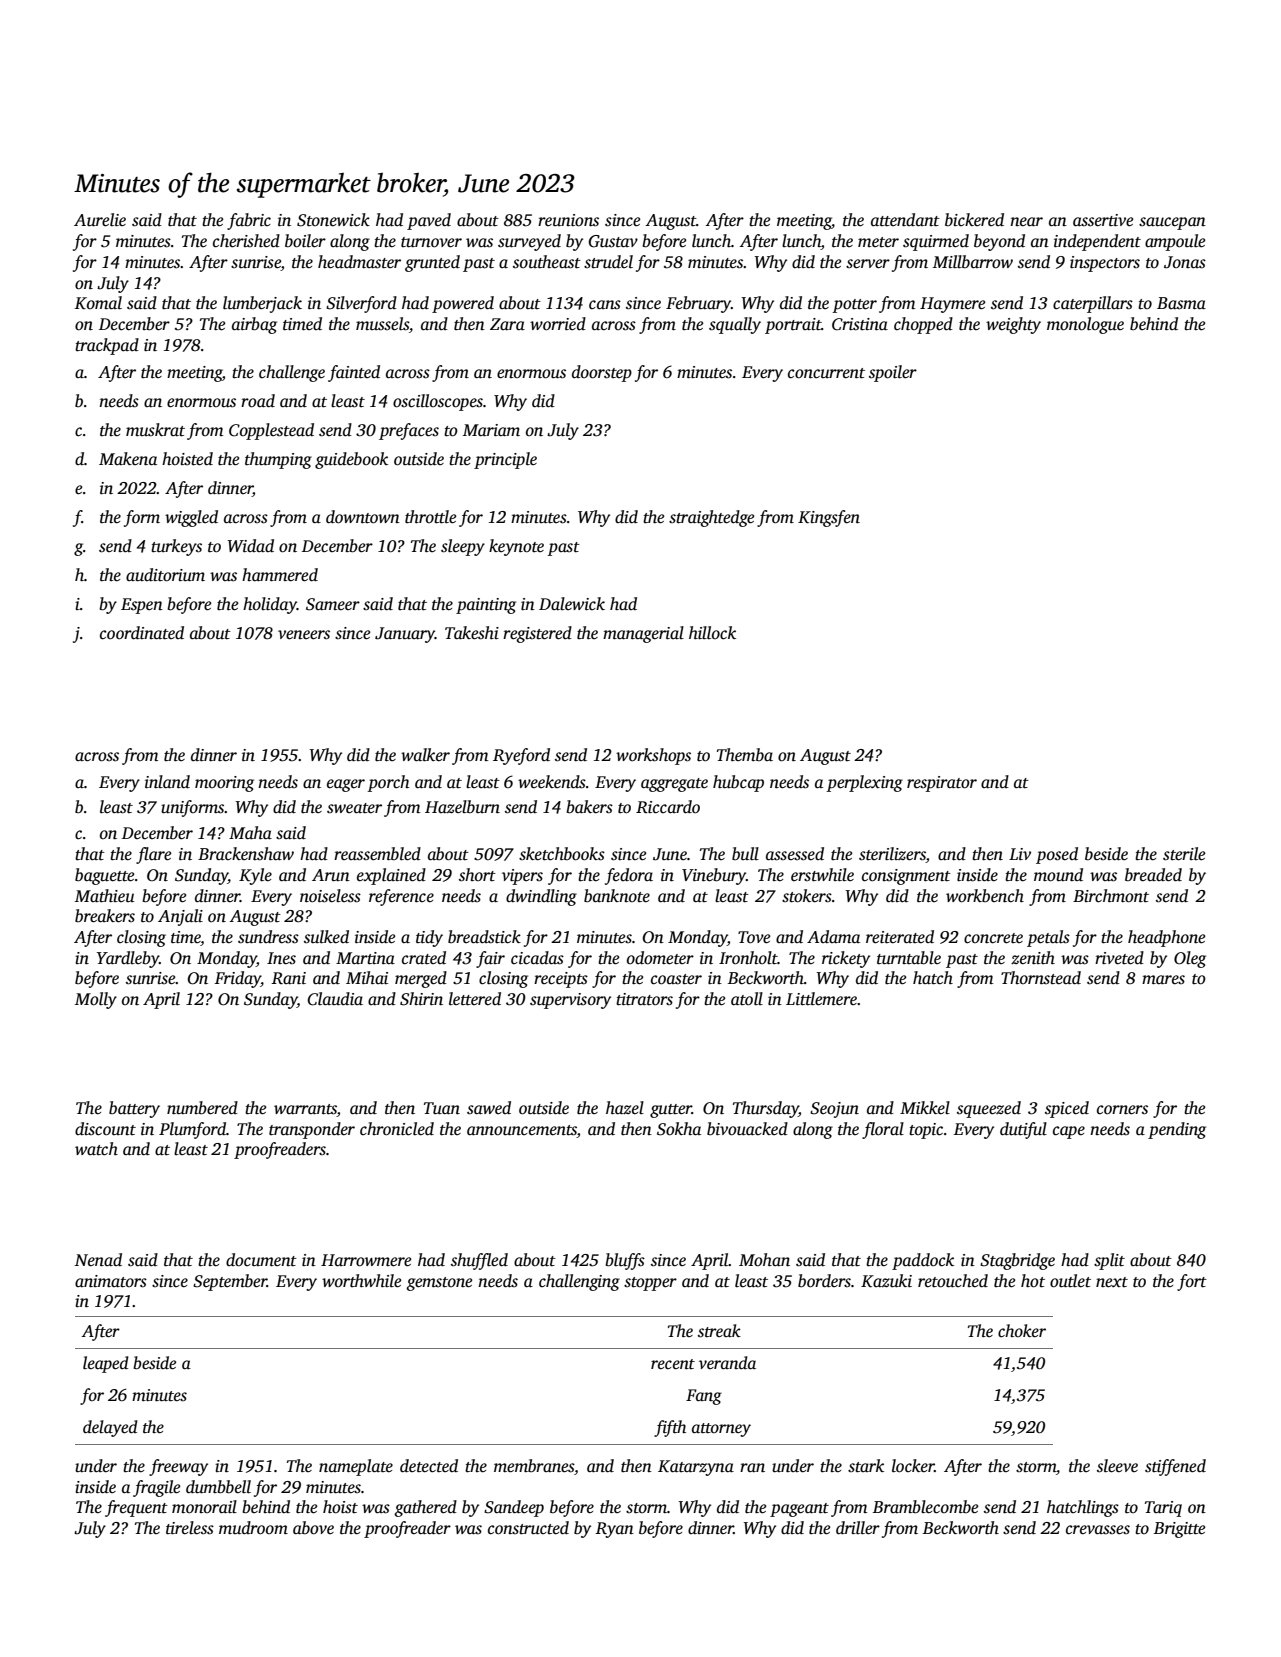 The height and width of the page is (1657, 1281). Describe the element at coordinates (425, 755) in the page. I see `walker` at that location.
